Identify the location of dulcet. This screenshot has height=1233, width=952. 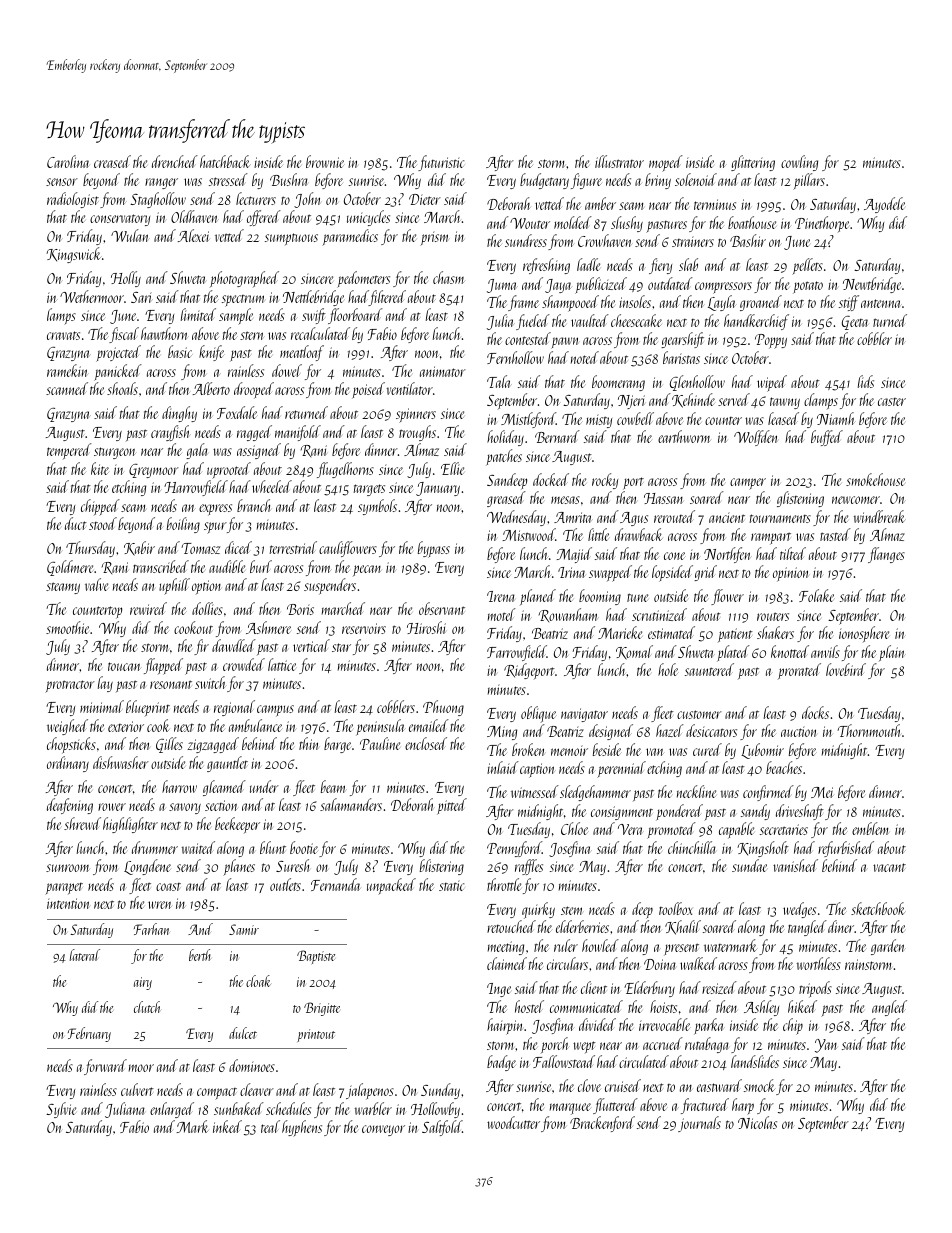
(243, 1033).
